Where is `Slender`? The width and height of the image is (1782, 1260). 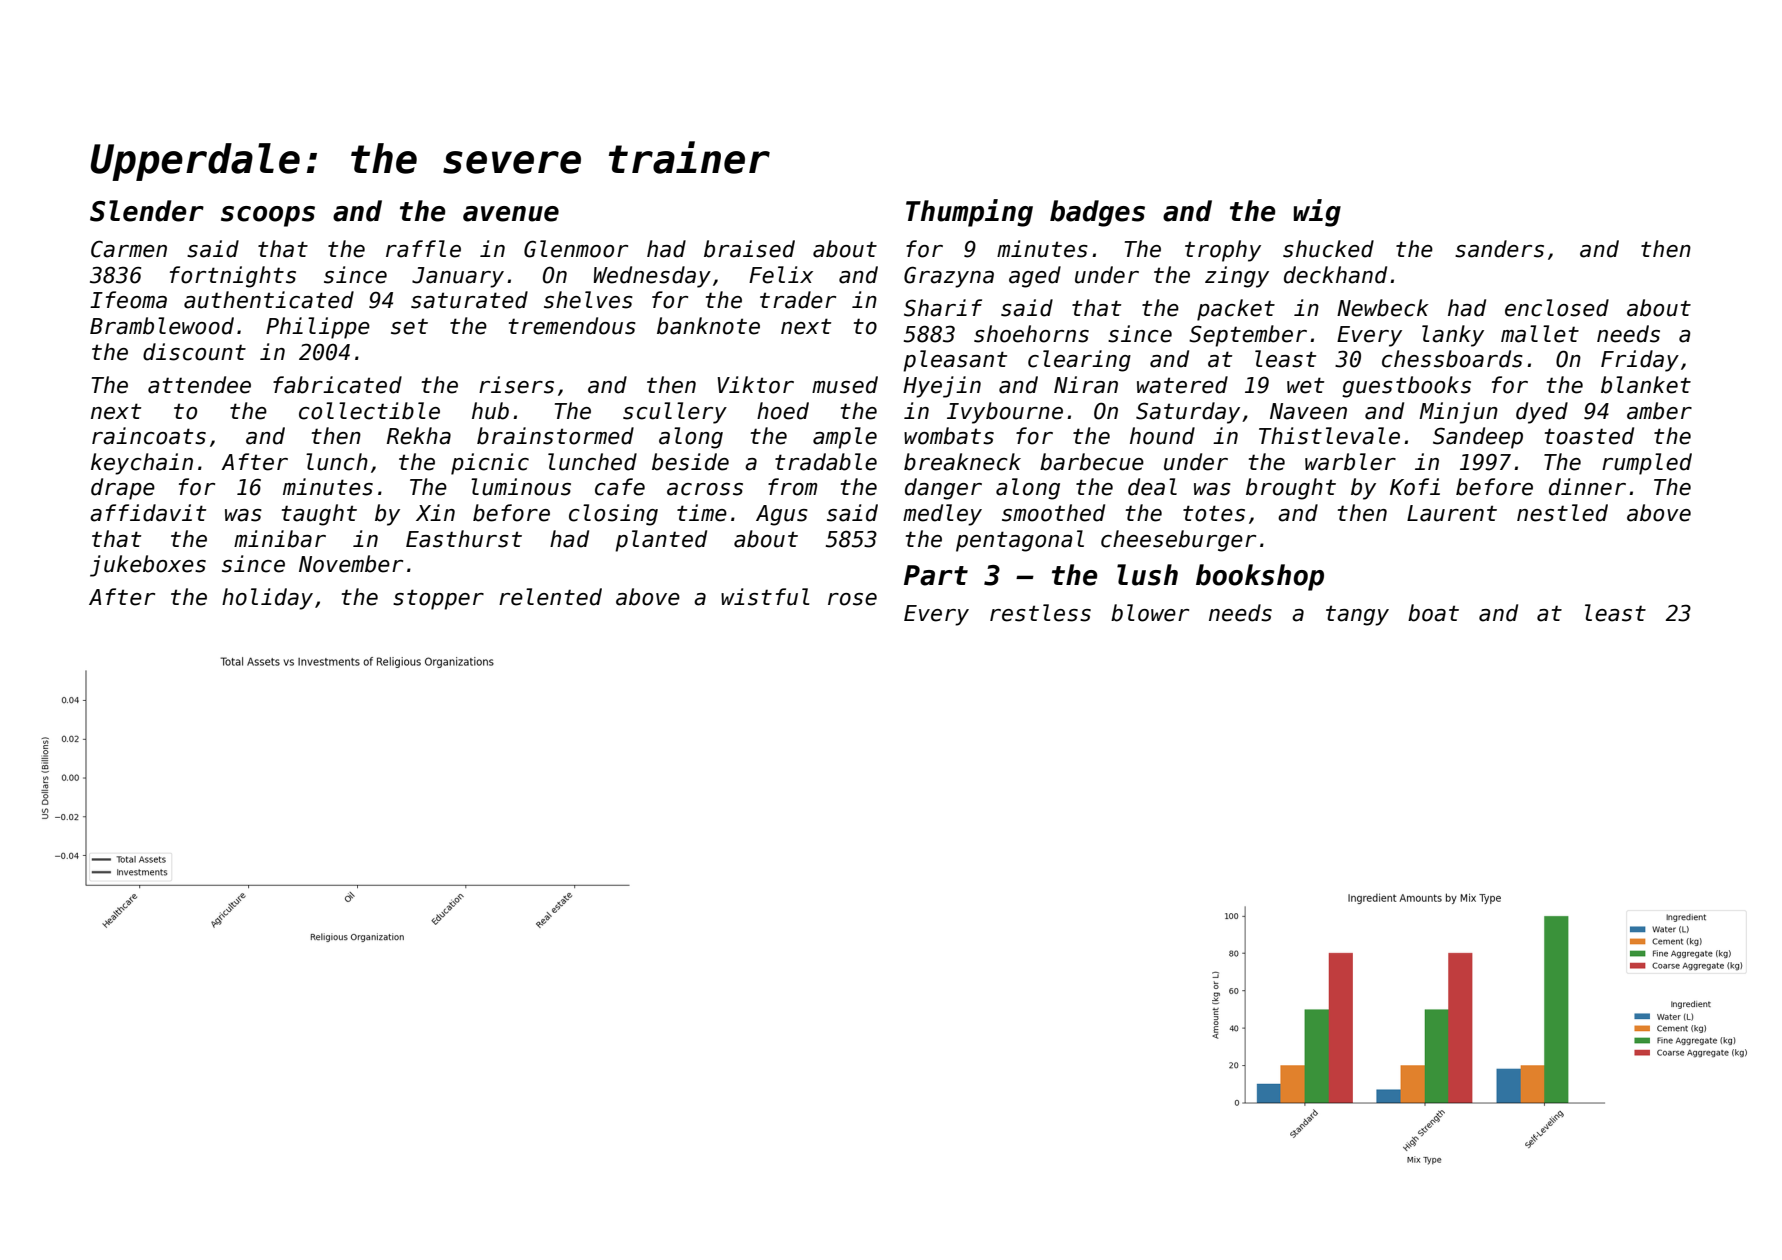
Slender is located at coordinates (147, 211).
